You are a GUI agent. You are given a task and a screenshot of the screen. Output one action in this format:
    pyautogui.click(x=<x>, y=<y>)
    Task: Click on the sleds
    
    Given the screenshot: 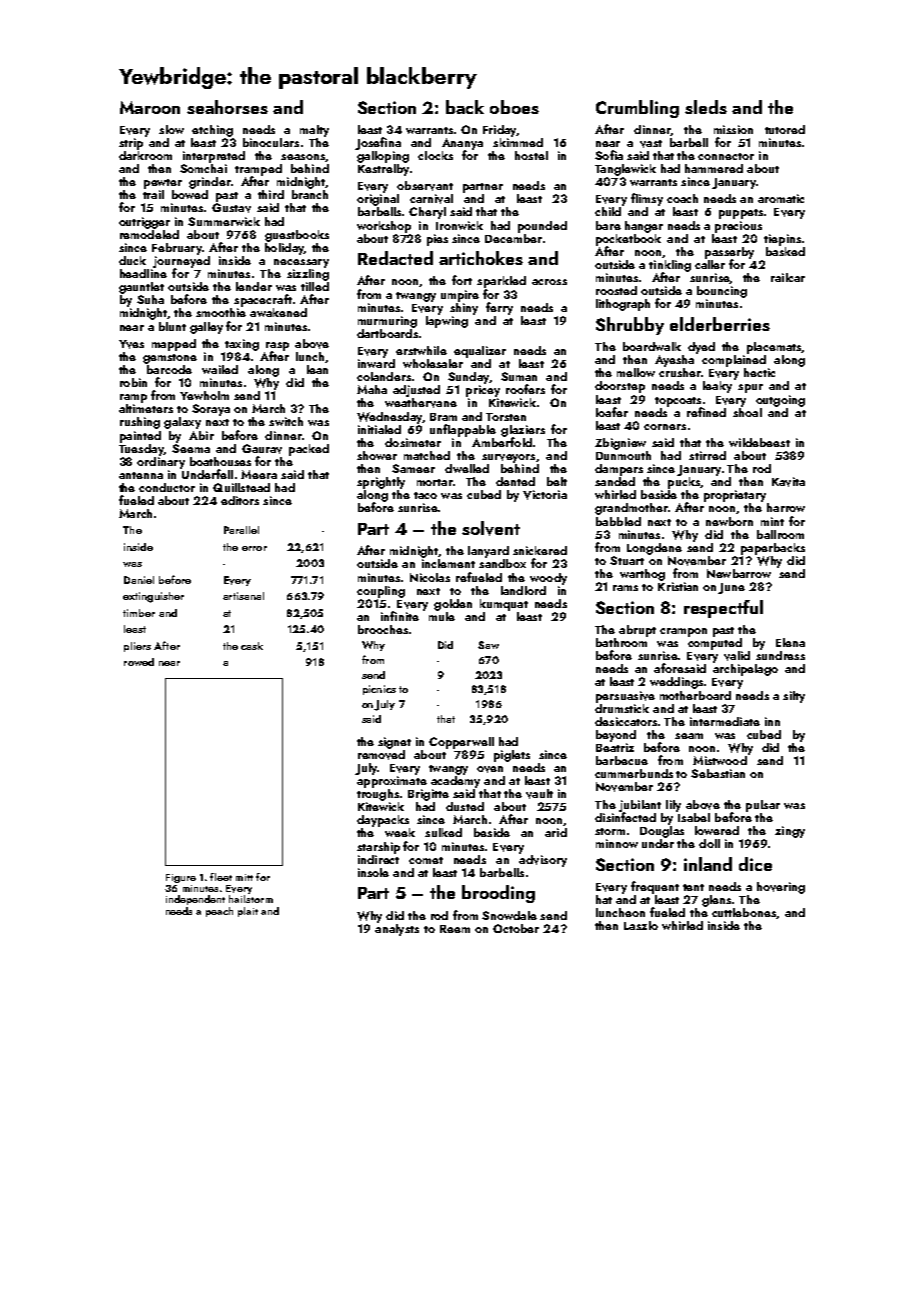 What is the action you would take?
    pyautogui.click(x=706, y=107)
